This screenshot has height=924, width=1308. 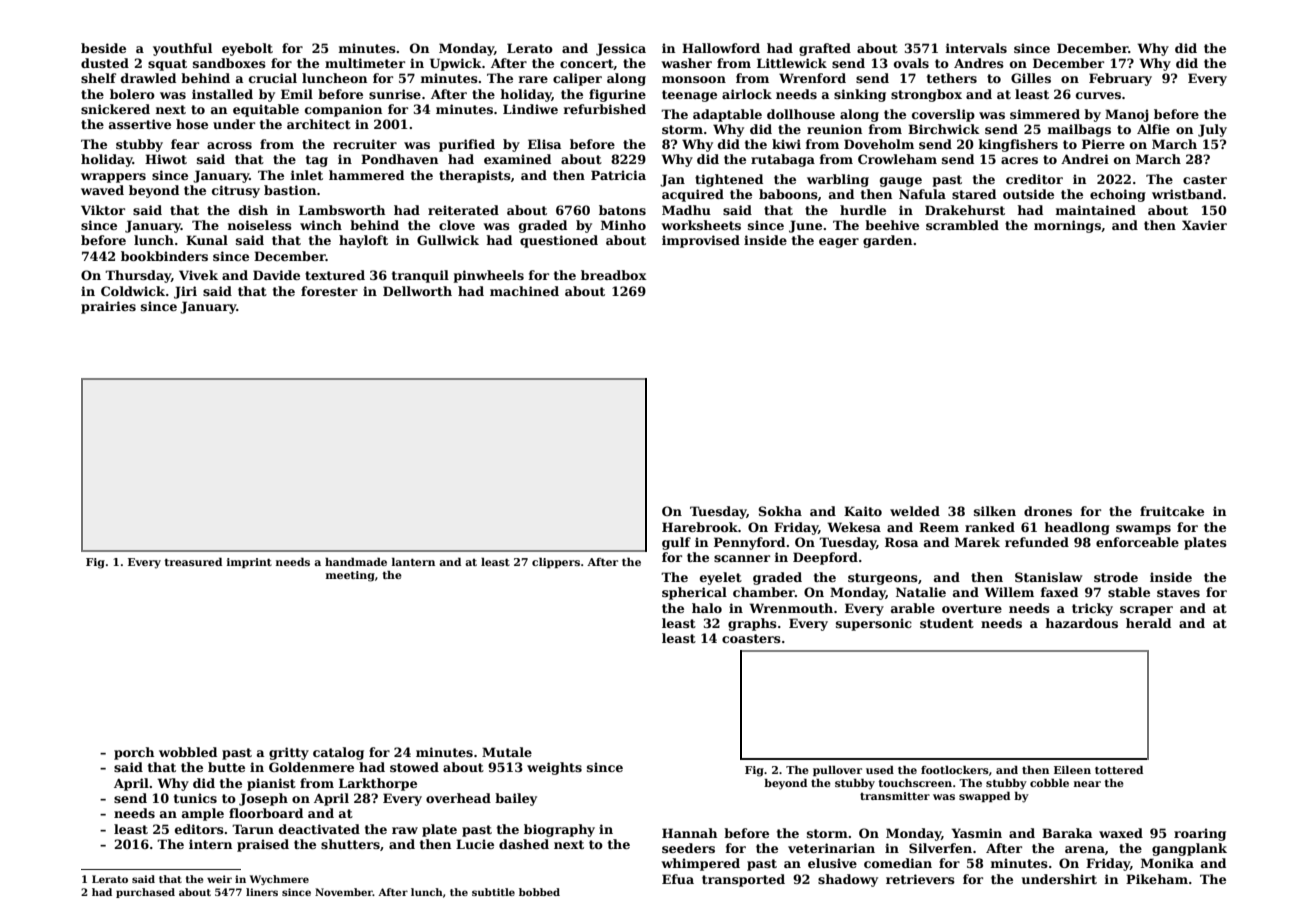 What do you see at coordinates (350, 844) in the screenshot?
I see `shutters` at bounding box center [350, 844].
